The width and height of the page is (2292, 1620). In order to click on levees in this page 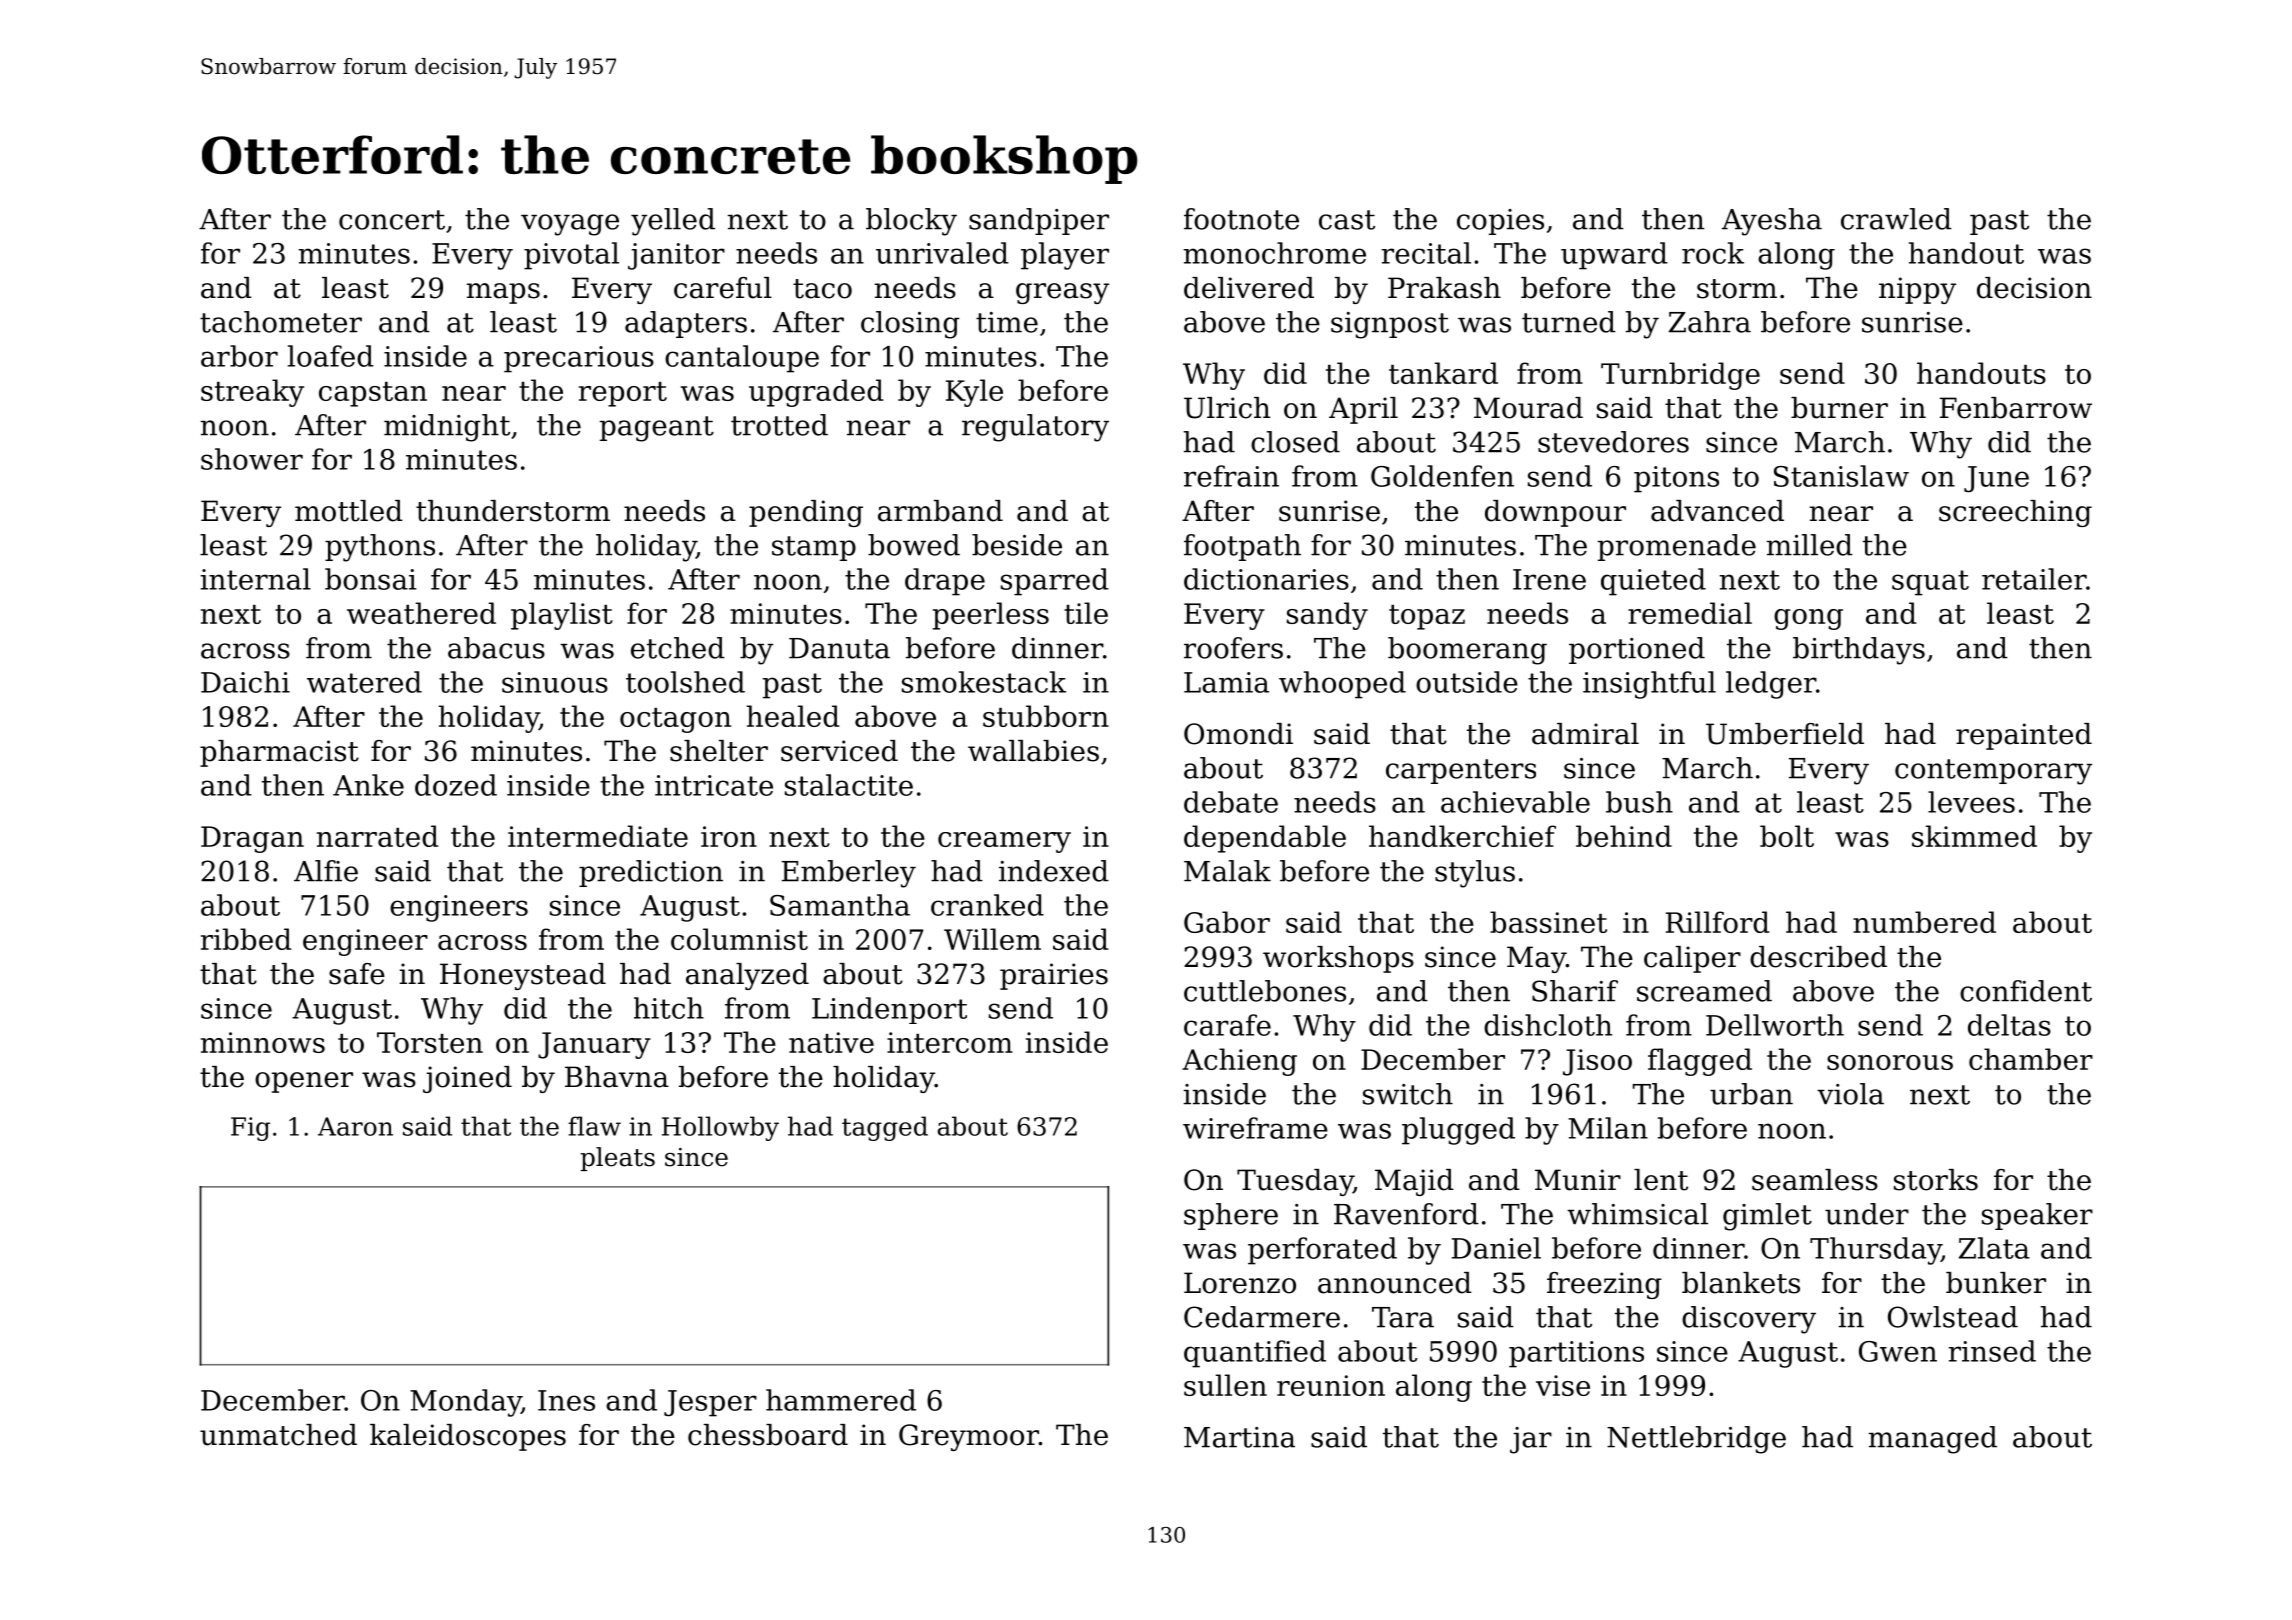, I will do `click(1971, 802)`.
